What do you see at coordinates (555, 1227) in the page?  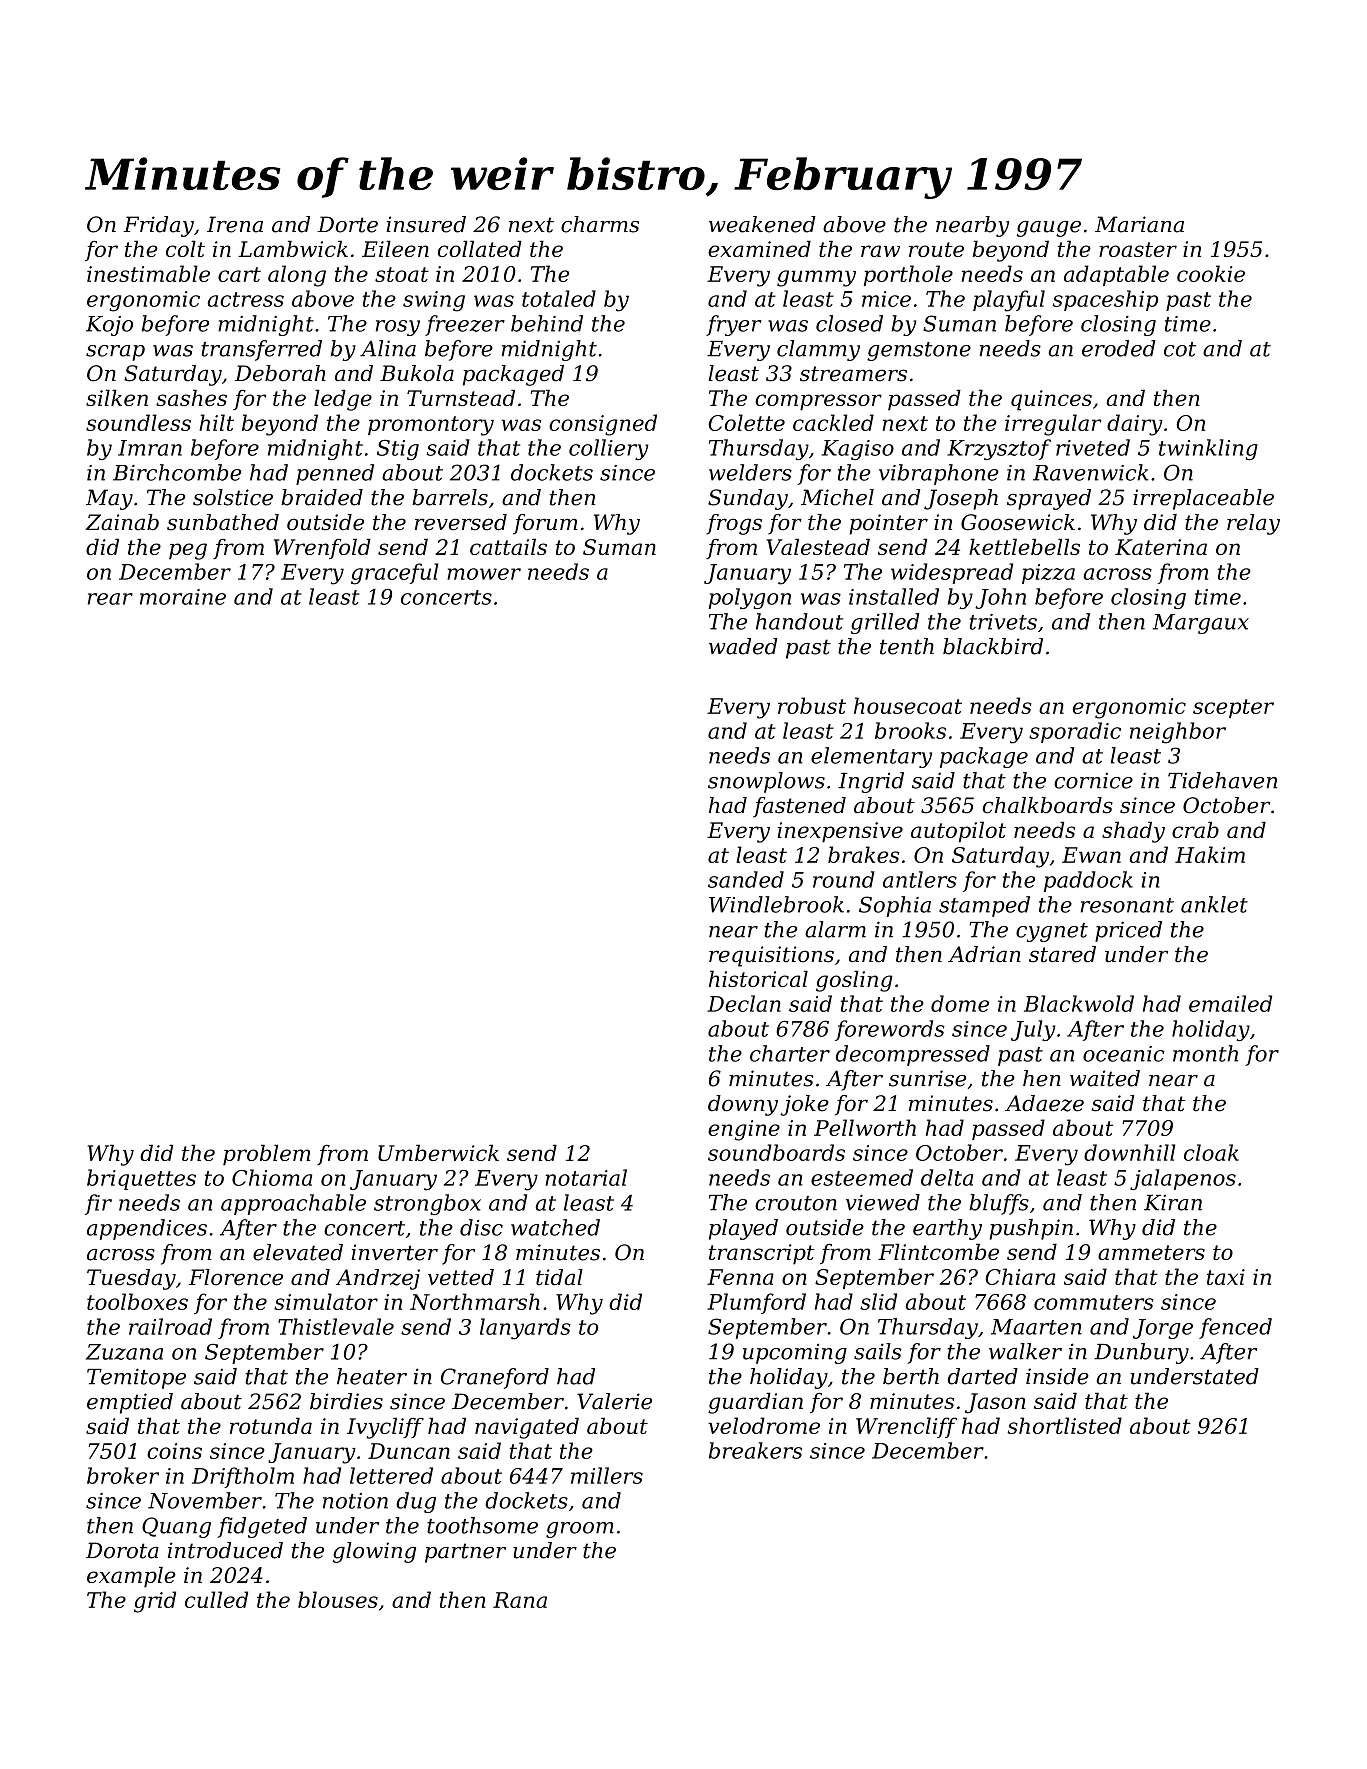 I see `watched` at bounding box center [555, 1227].
